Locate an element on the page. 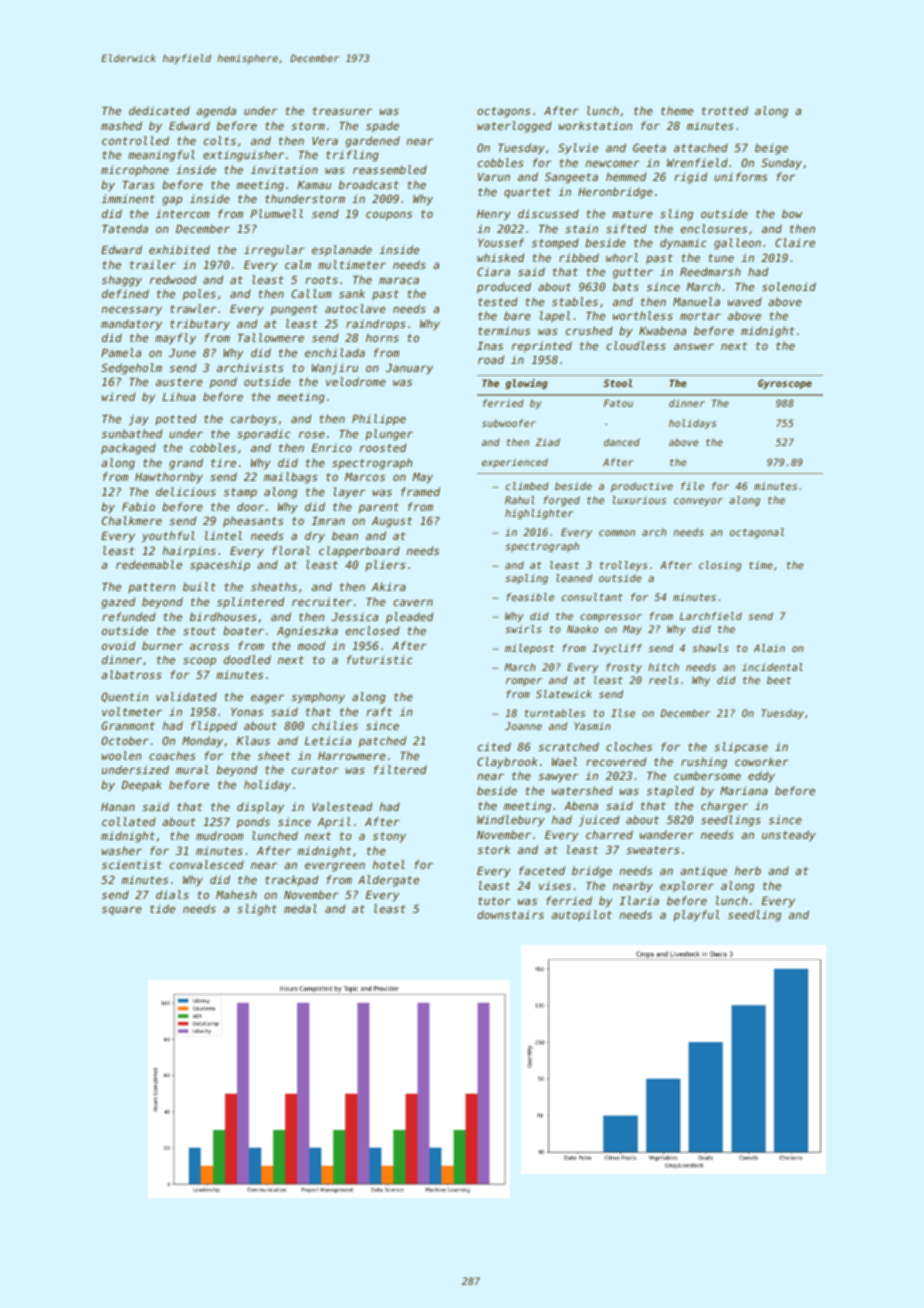  theme is located at coordinates (677, 110).
